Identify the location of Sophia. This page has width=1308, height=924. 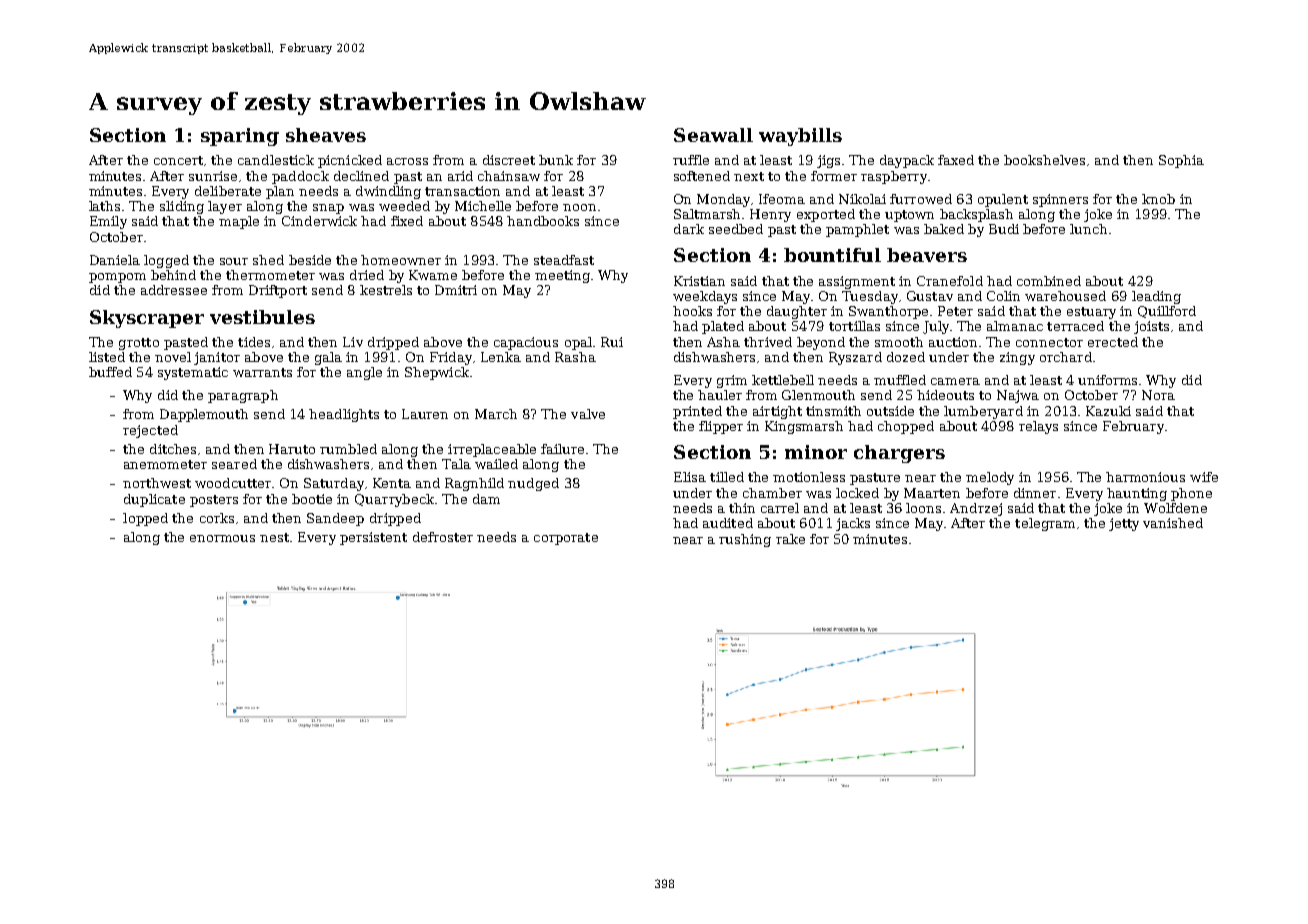
(1181, 161).
